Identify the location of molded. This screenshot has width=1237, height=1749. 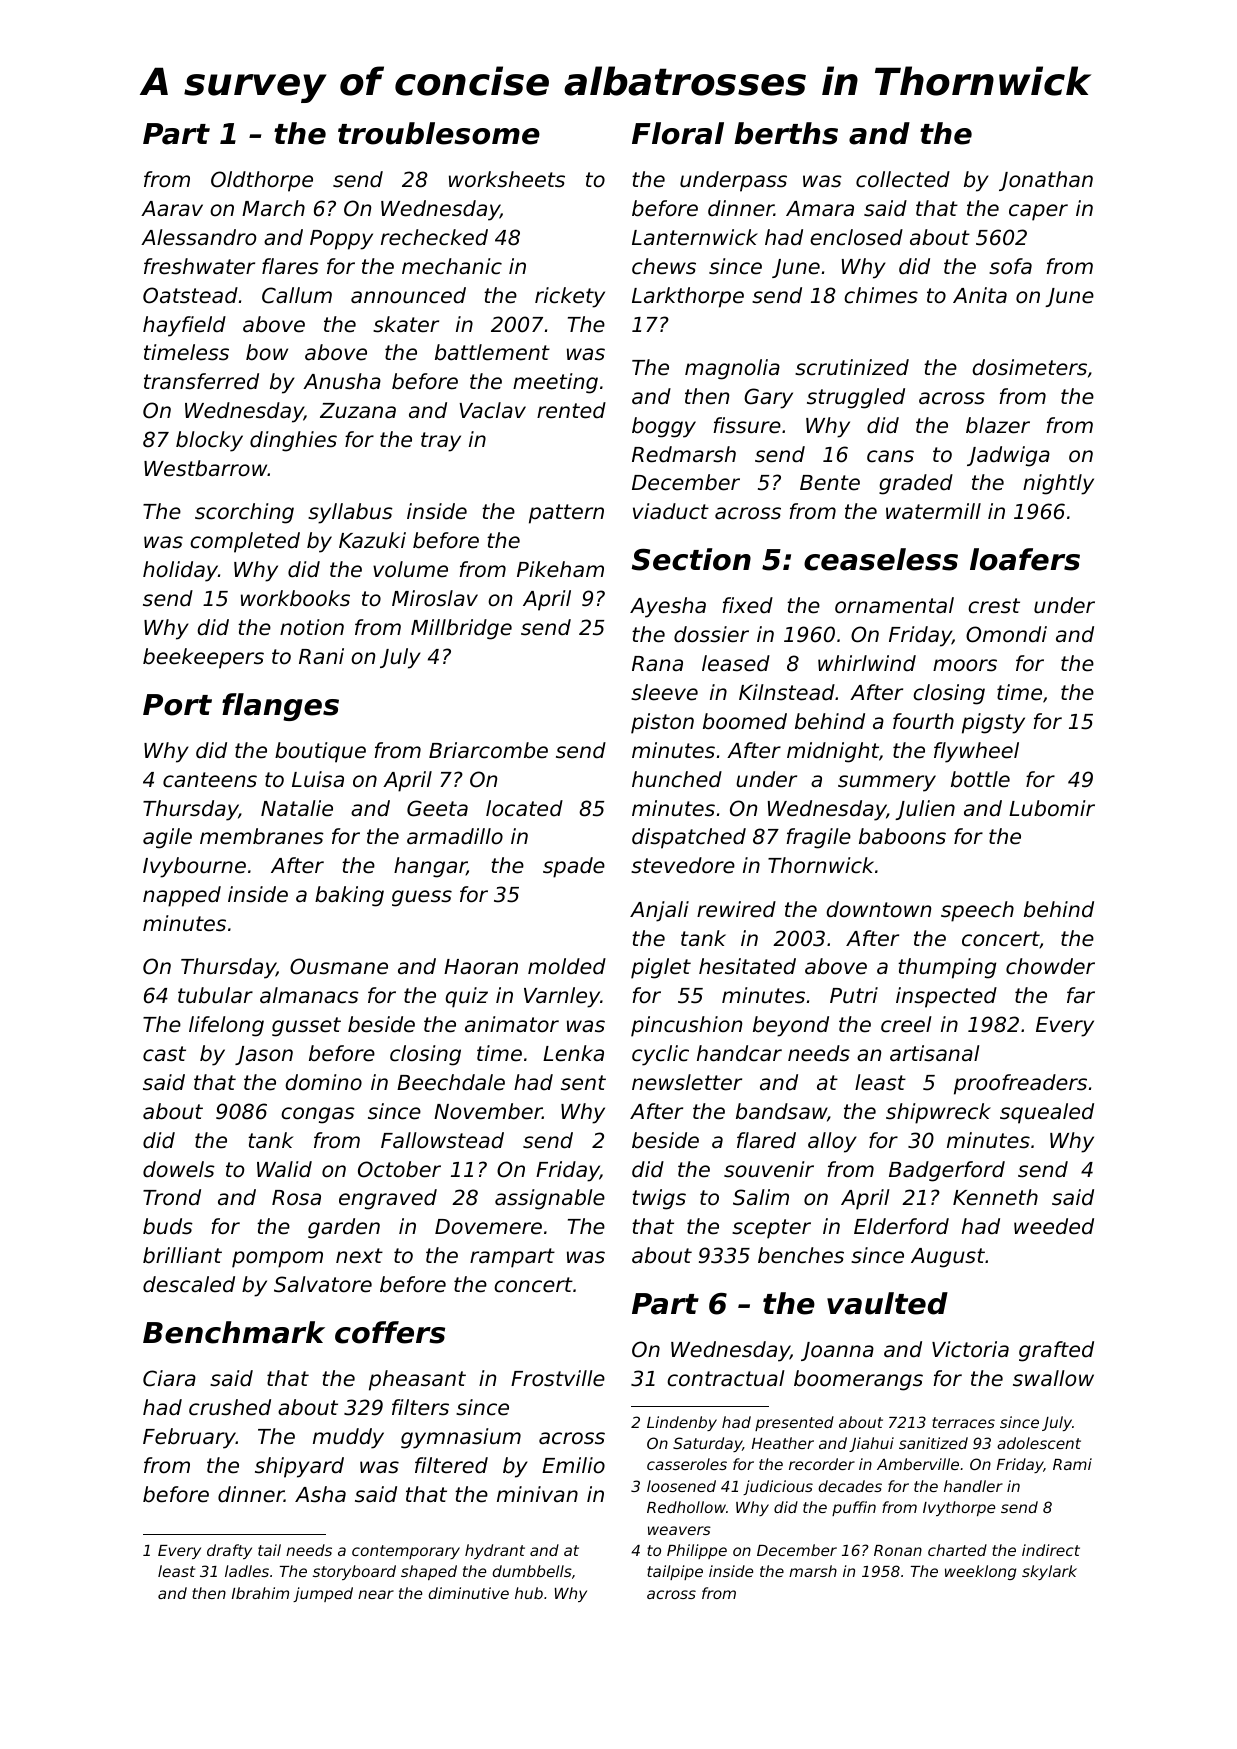
(567, 966).
